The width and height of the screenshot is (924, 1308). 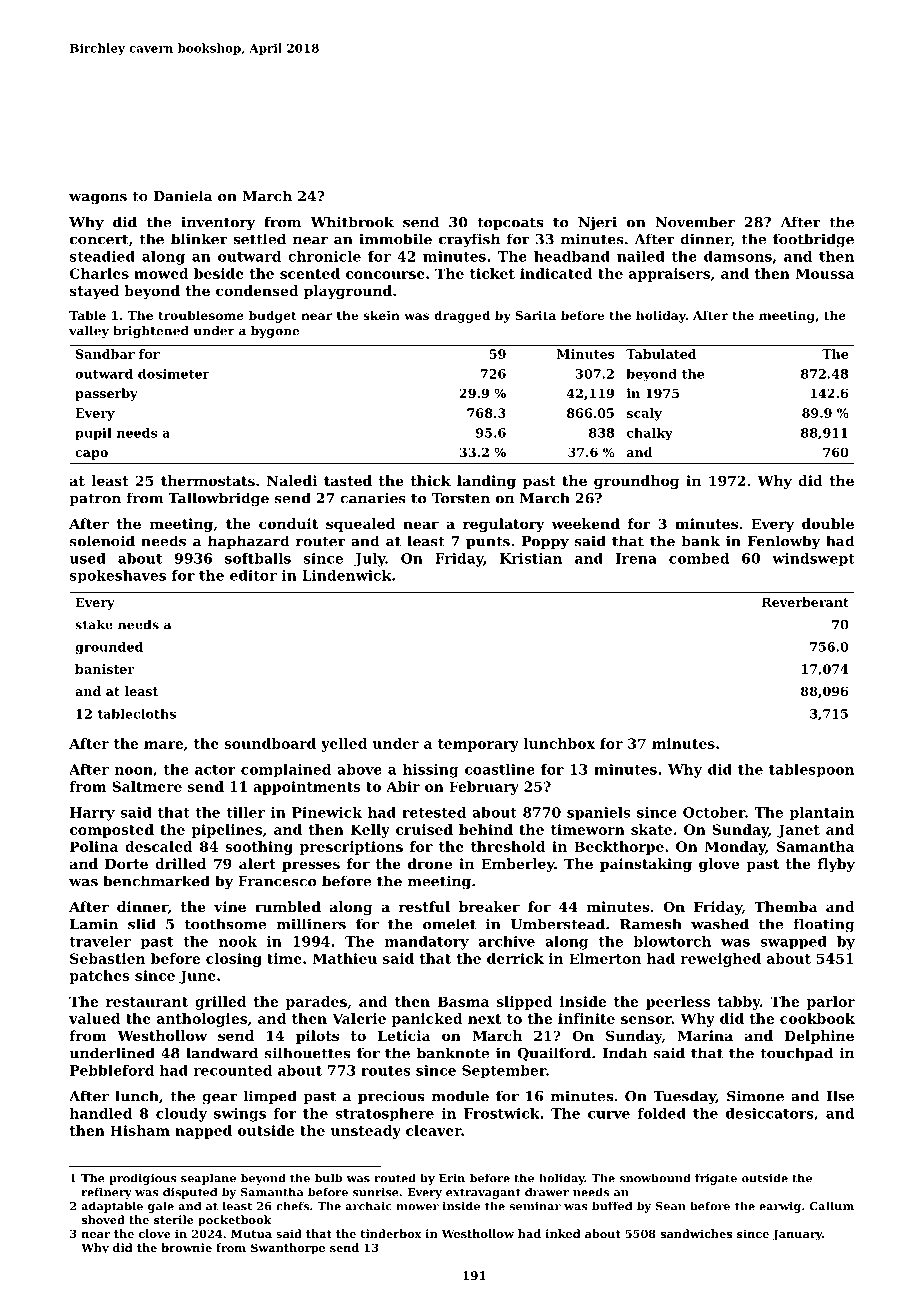 What do you see at coordinates (824, 273) in the screenshot?
I see `Moussa` at bounding box center [824, 273].
